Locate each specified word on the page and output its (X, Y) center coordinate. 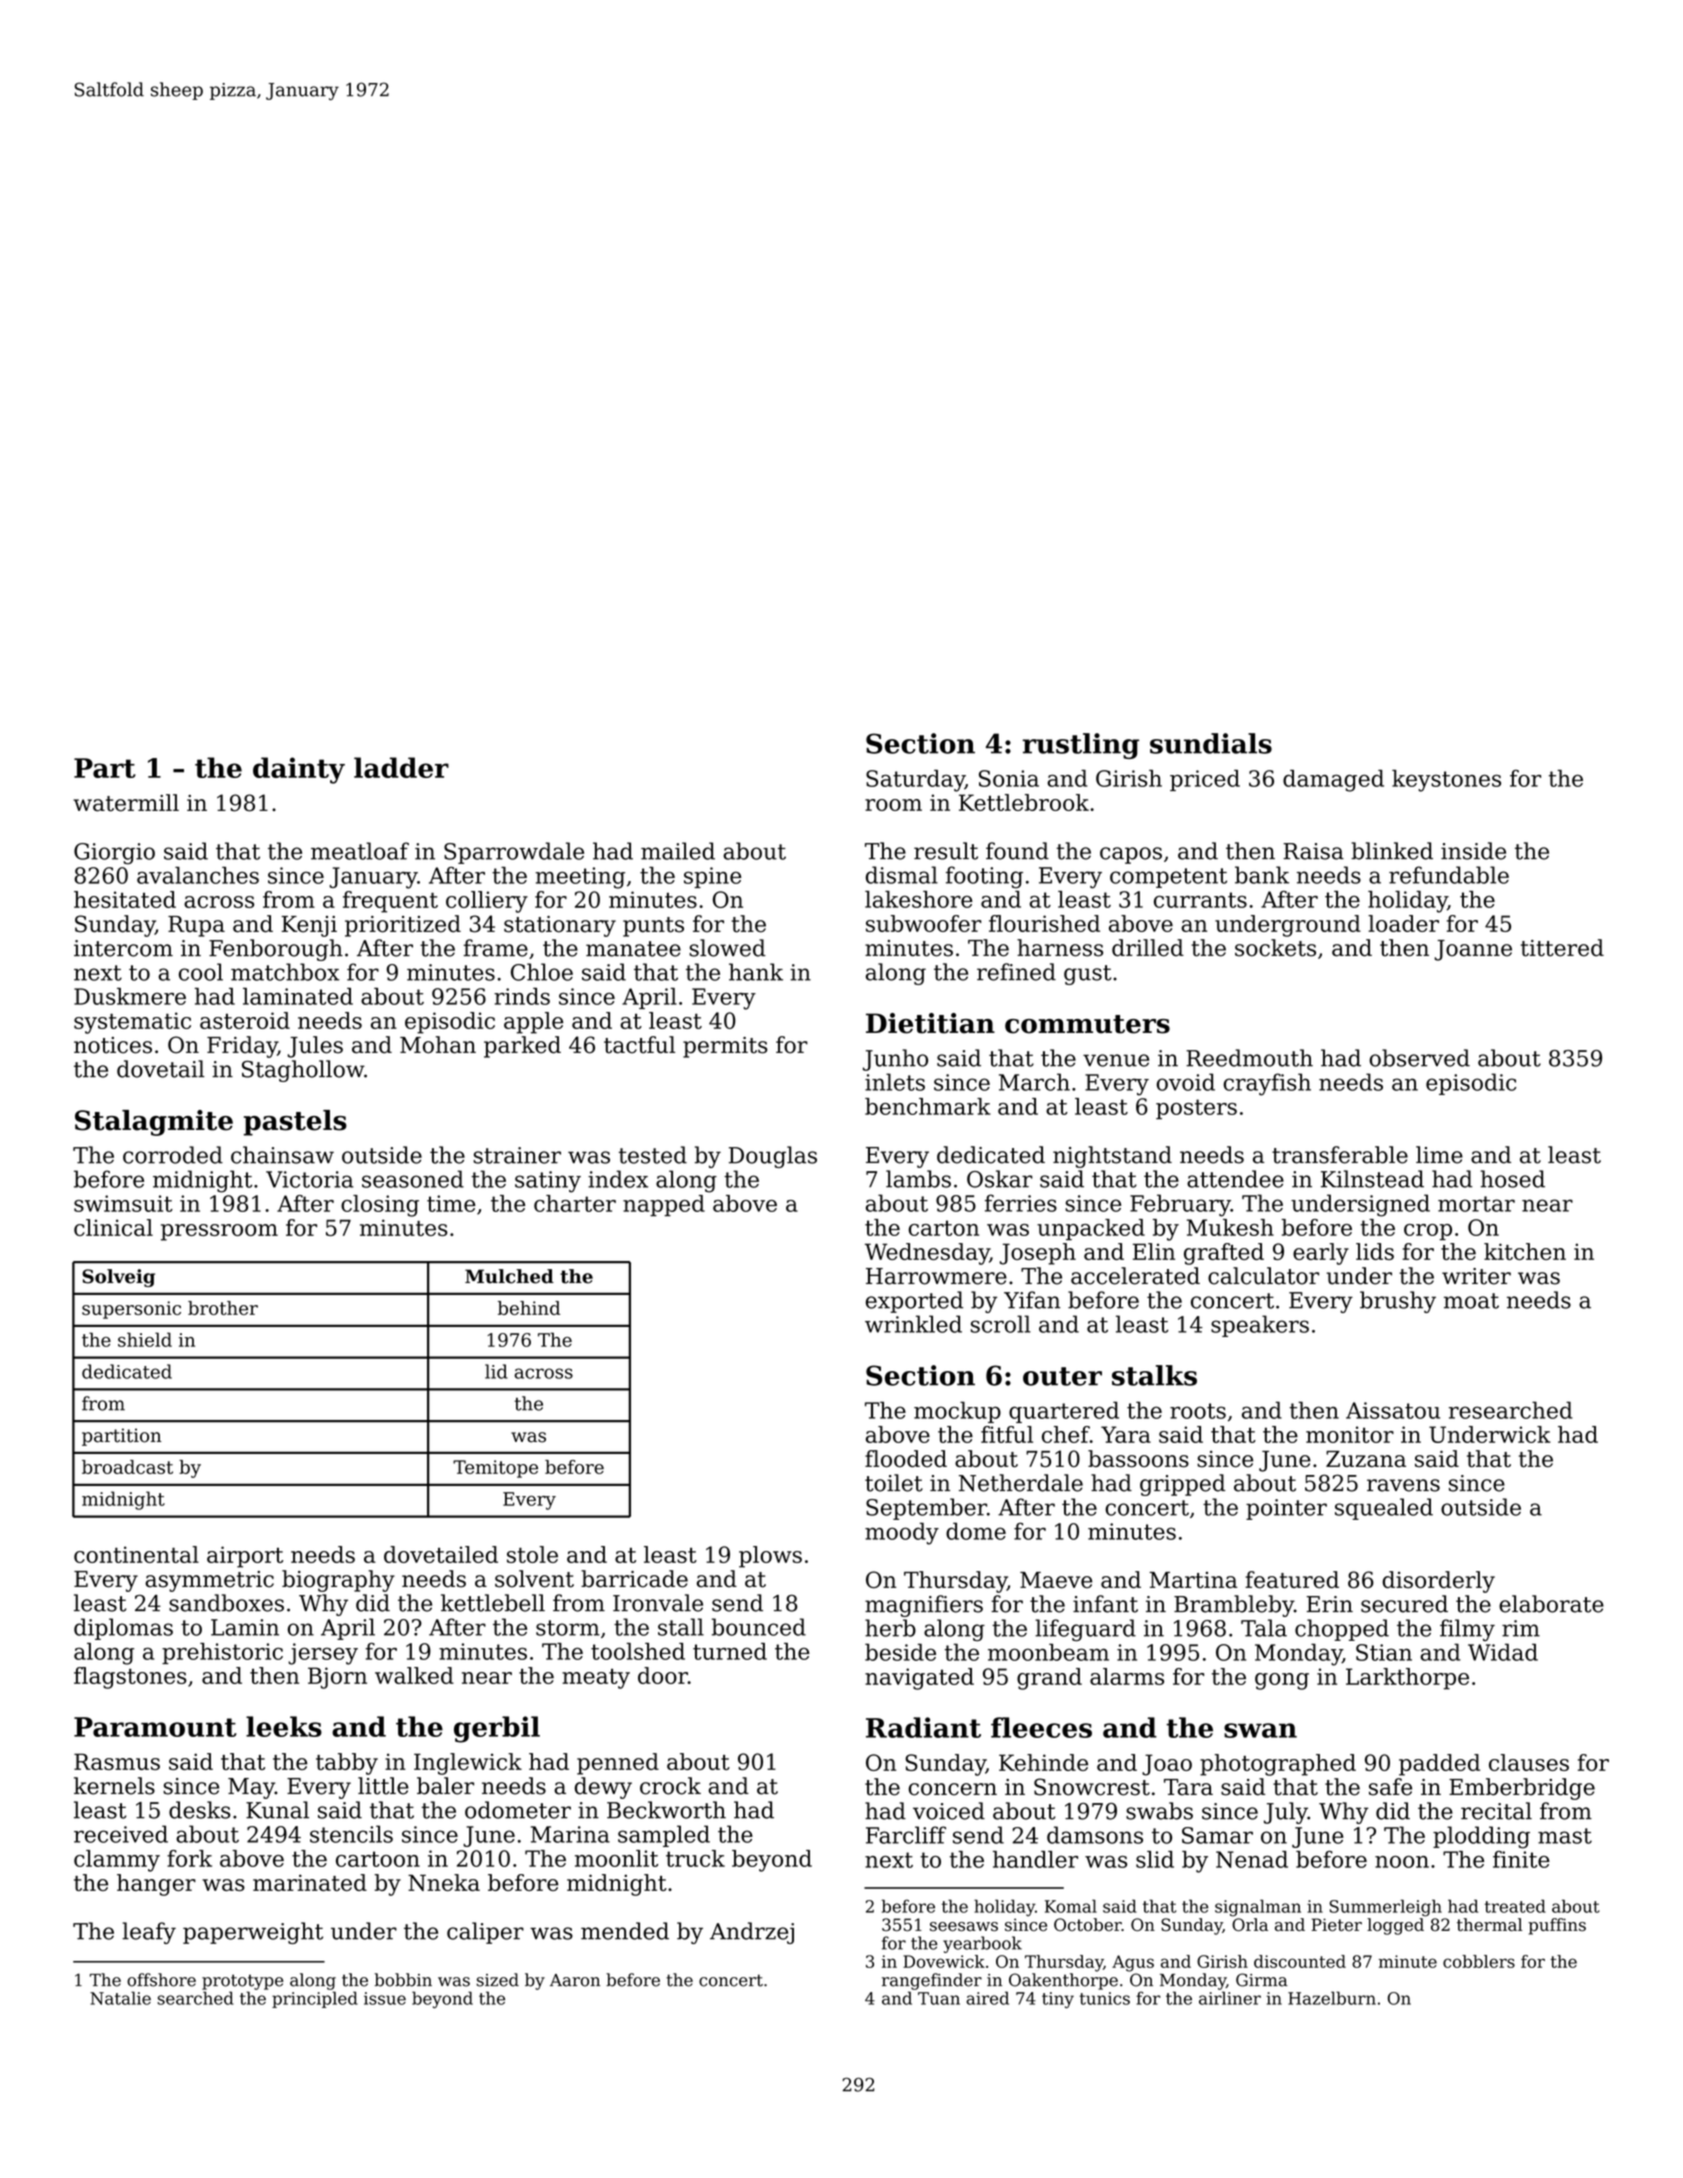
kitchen (1525, 1251)
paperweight (253, 1933)
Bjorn (337, 1678)
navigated (919, 1679)
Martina (1193, 1580)
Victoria (310, 1179)
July (1286, 1813)
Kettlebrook (1024, 802)
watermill (126, 803)
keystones (1446, 781)
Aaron (575, 1980)
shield (145, 1339)
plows (770, 1557)
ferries (1021, 1203)
